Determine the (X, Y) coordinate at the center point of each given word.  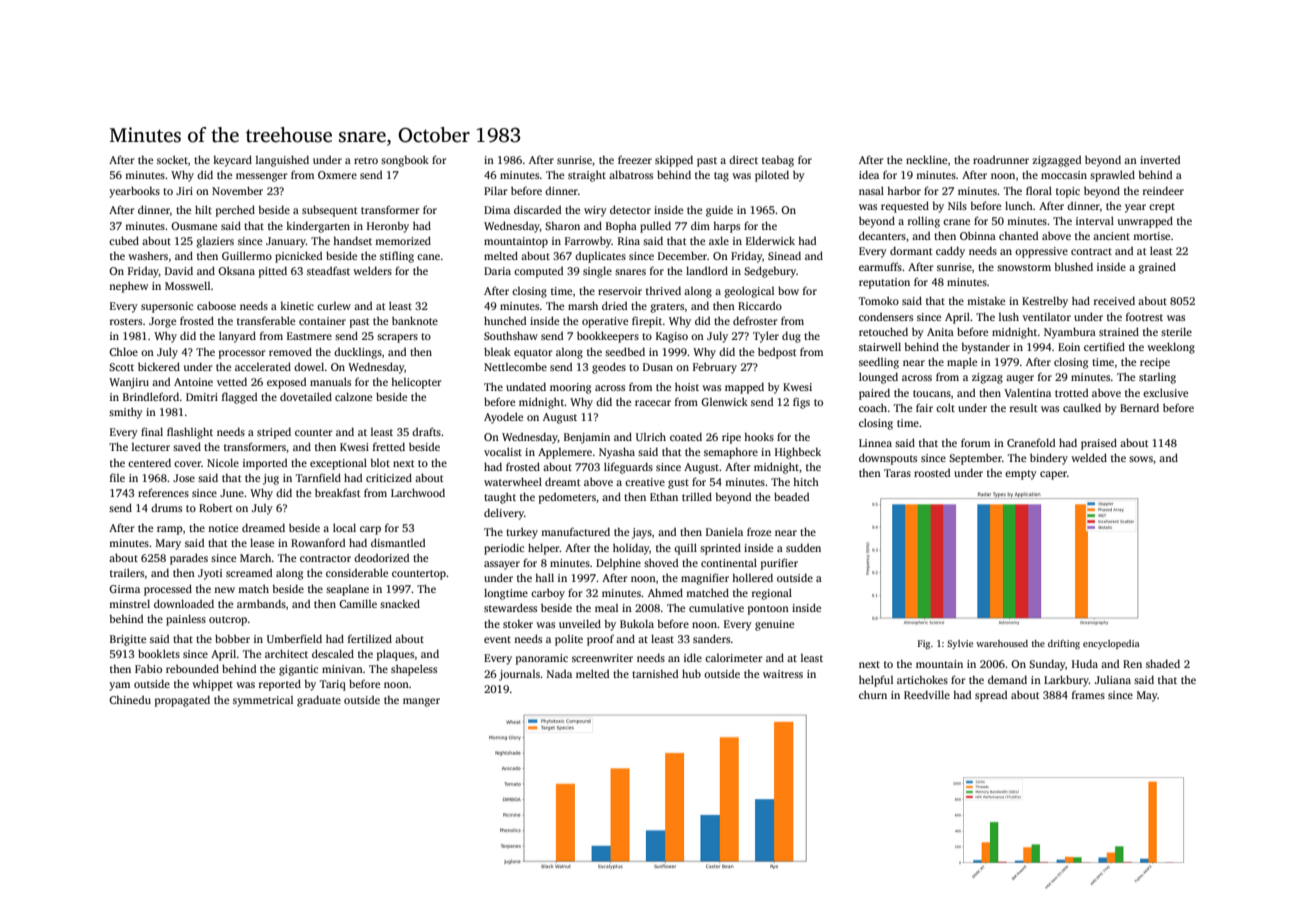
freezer (635, 159)
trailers (127, 572)
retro (366, 160)
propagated (182, 701)
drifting (1064, 644)
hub (691, 673)
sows (1141, 459)
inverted (1160, 160)
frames (1088, 694)
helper (544, 549)
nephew (128, 287)
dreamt (562, 481)
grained (1157, 268)
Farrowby (588, 242)
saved (187, 446)
